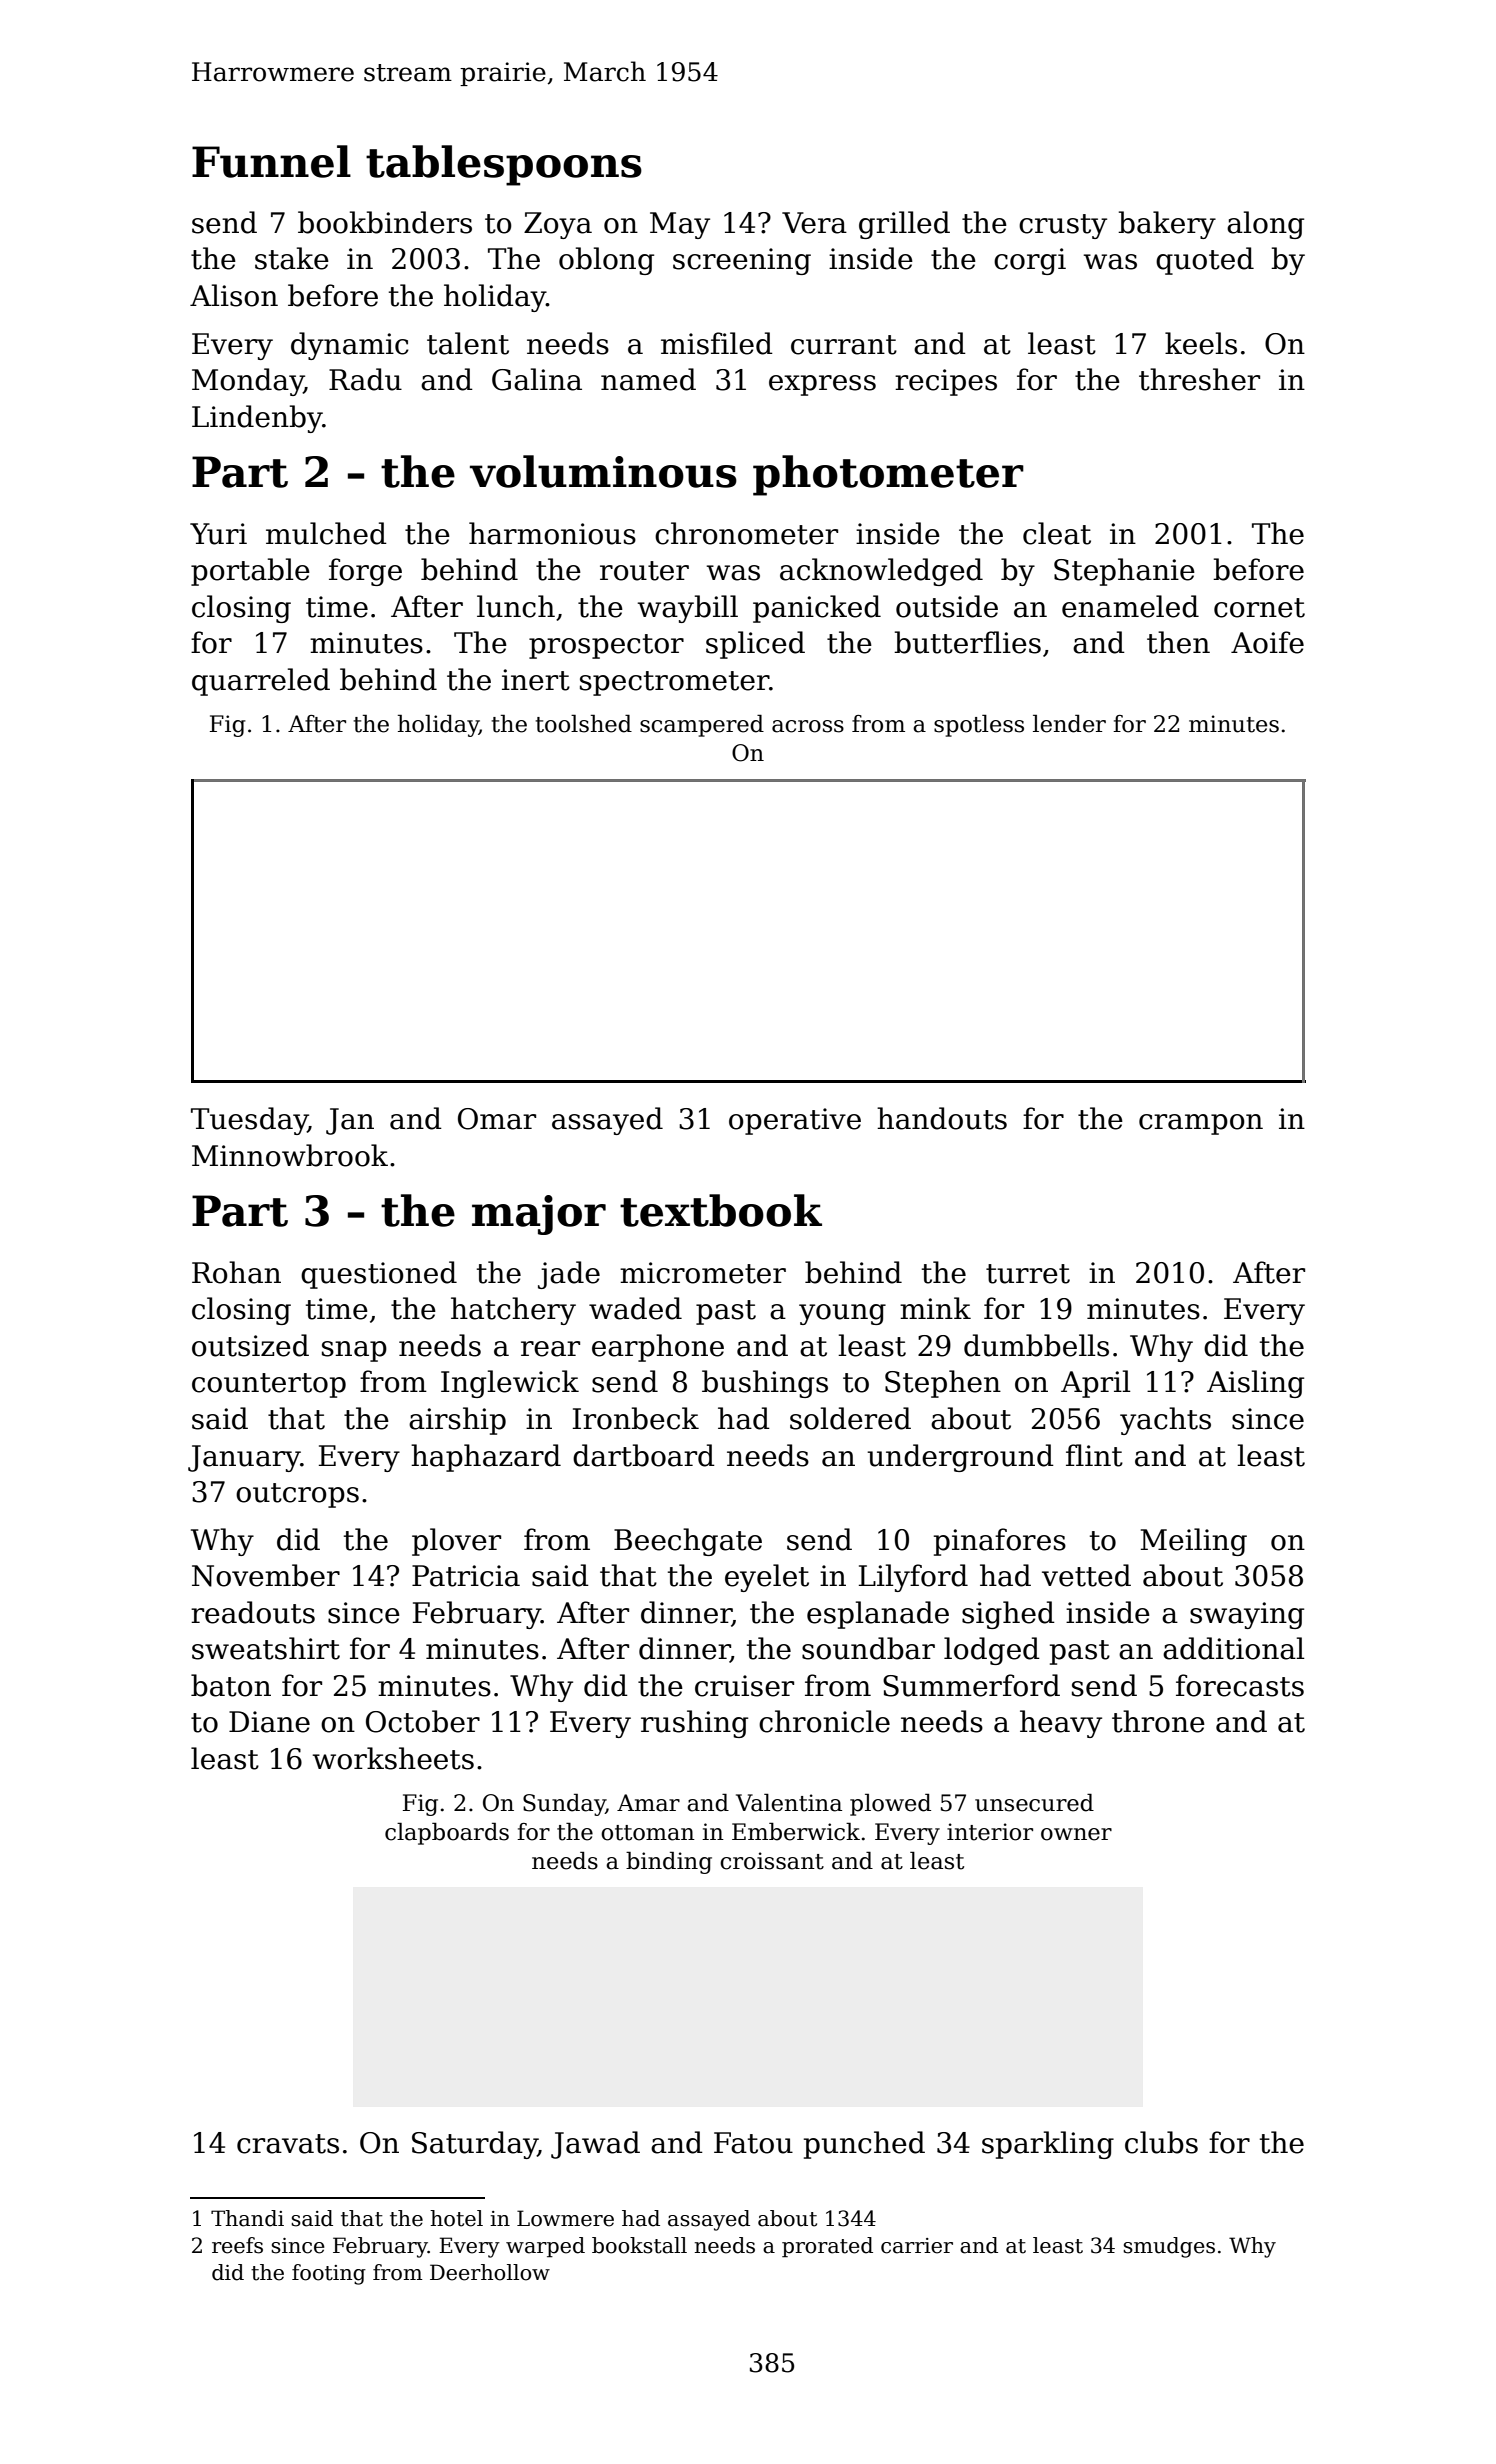  I want to click on handouts, so click(942, 1118).
